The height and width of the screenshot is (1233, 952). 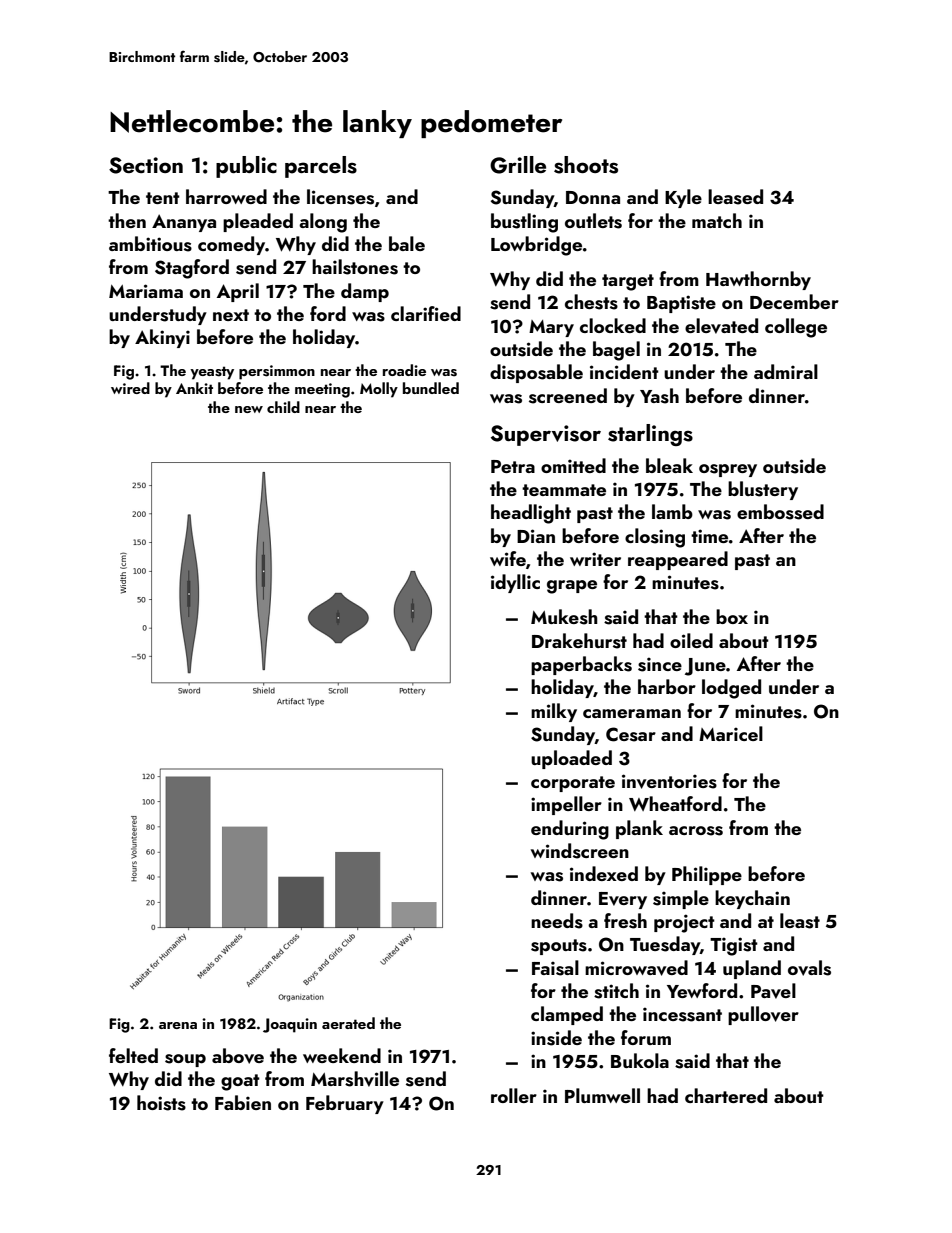 I want to click on Philippe, so click(x=707, y=875).
